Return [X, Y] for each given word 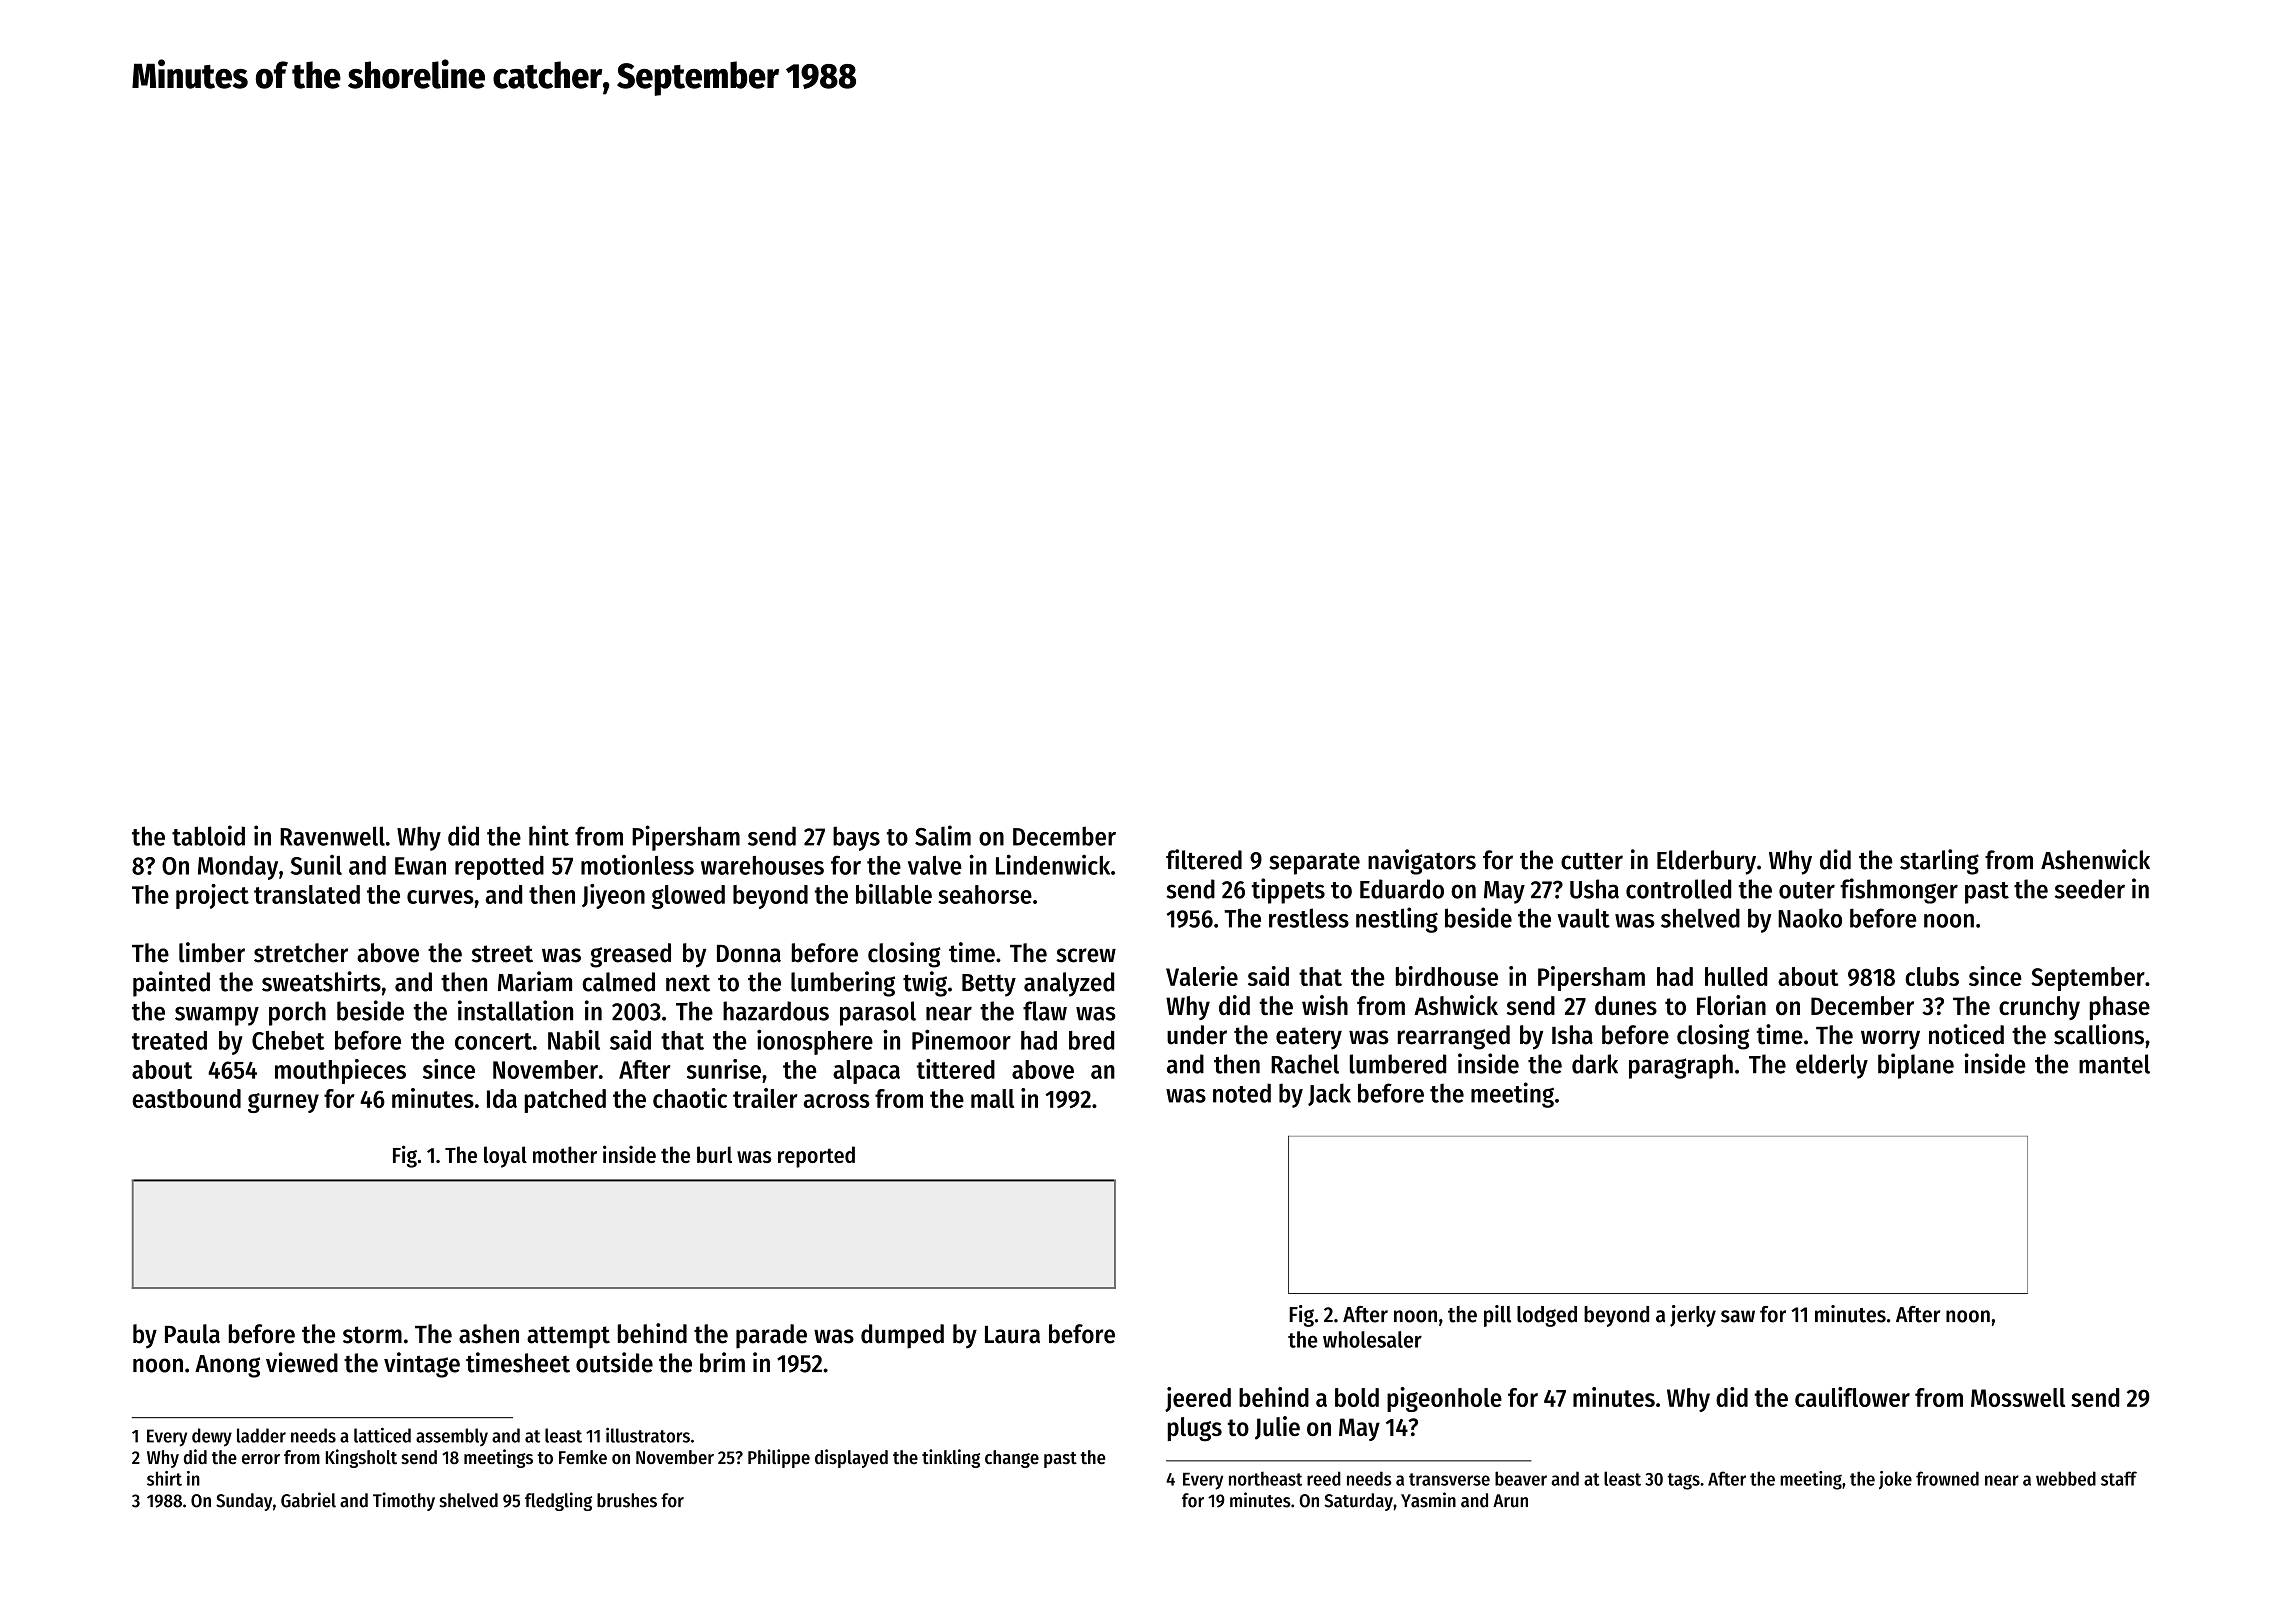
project [212, 896]
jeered [1198, 1399]
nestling [1397, 920]
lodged [1547, 1316]
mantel [2114, 1064]
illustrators [648, 1435]
